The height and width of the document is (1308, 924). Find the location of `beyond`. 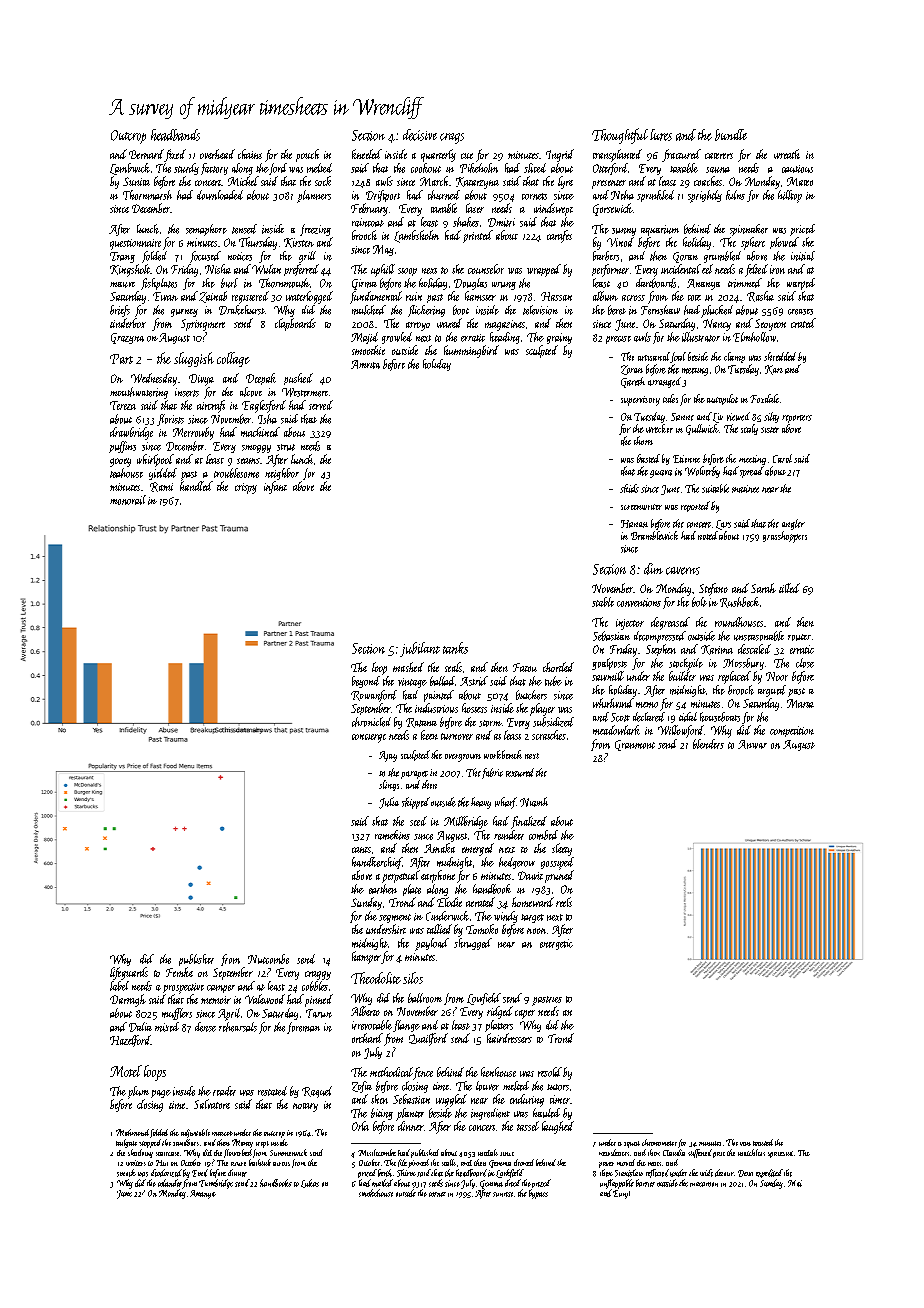

beyond is located at coordinates (366, 682).
